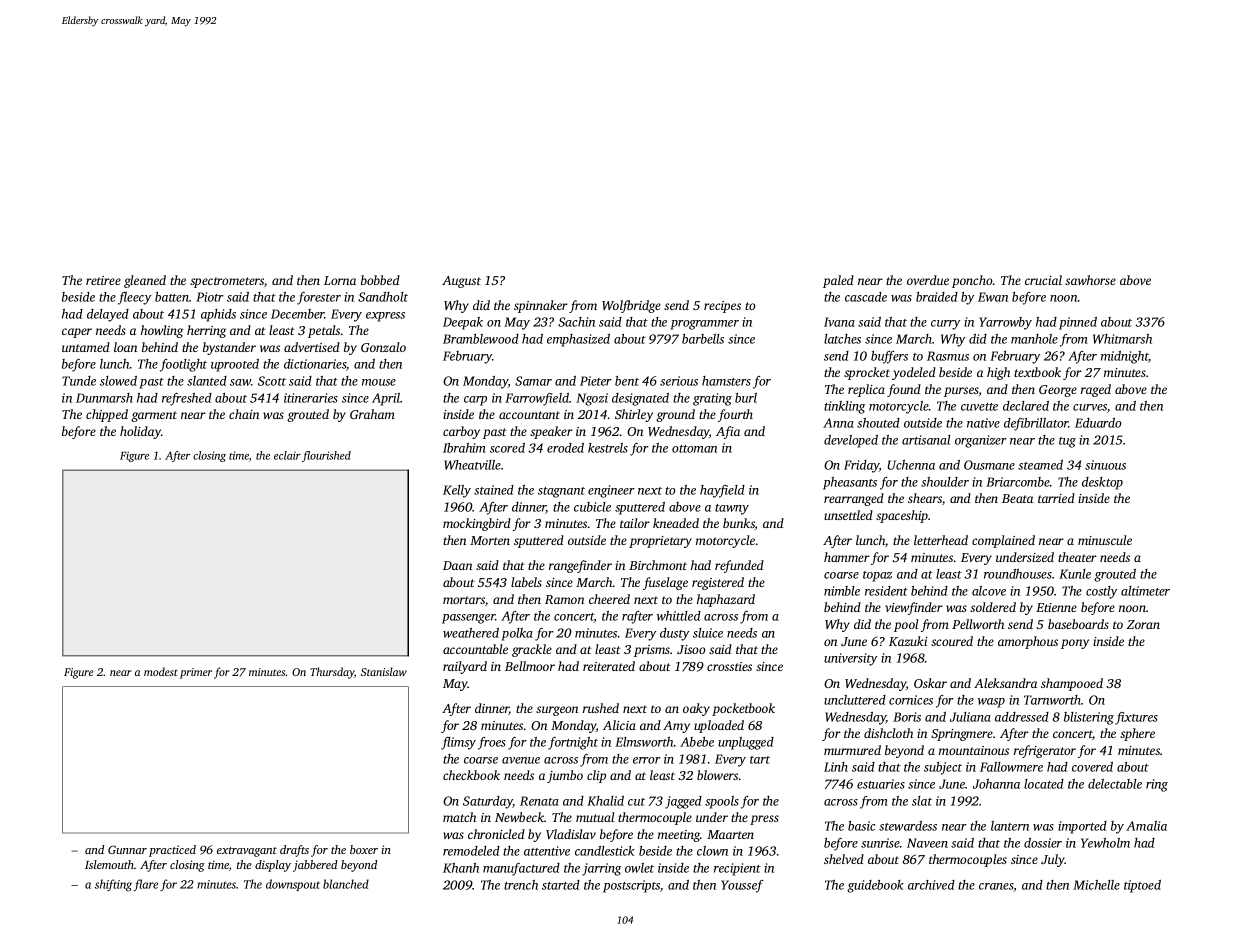  What do you see at coordinates (125, 347) in the document?
I see `loan` at bounding box center [125, 347].
